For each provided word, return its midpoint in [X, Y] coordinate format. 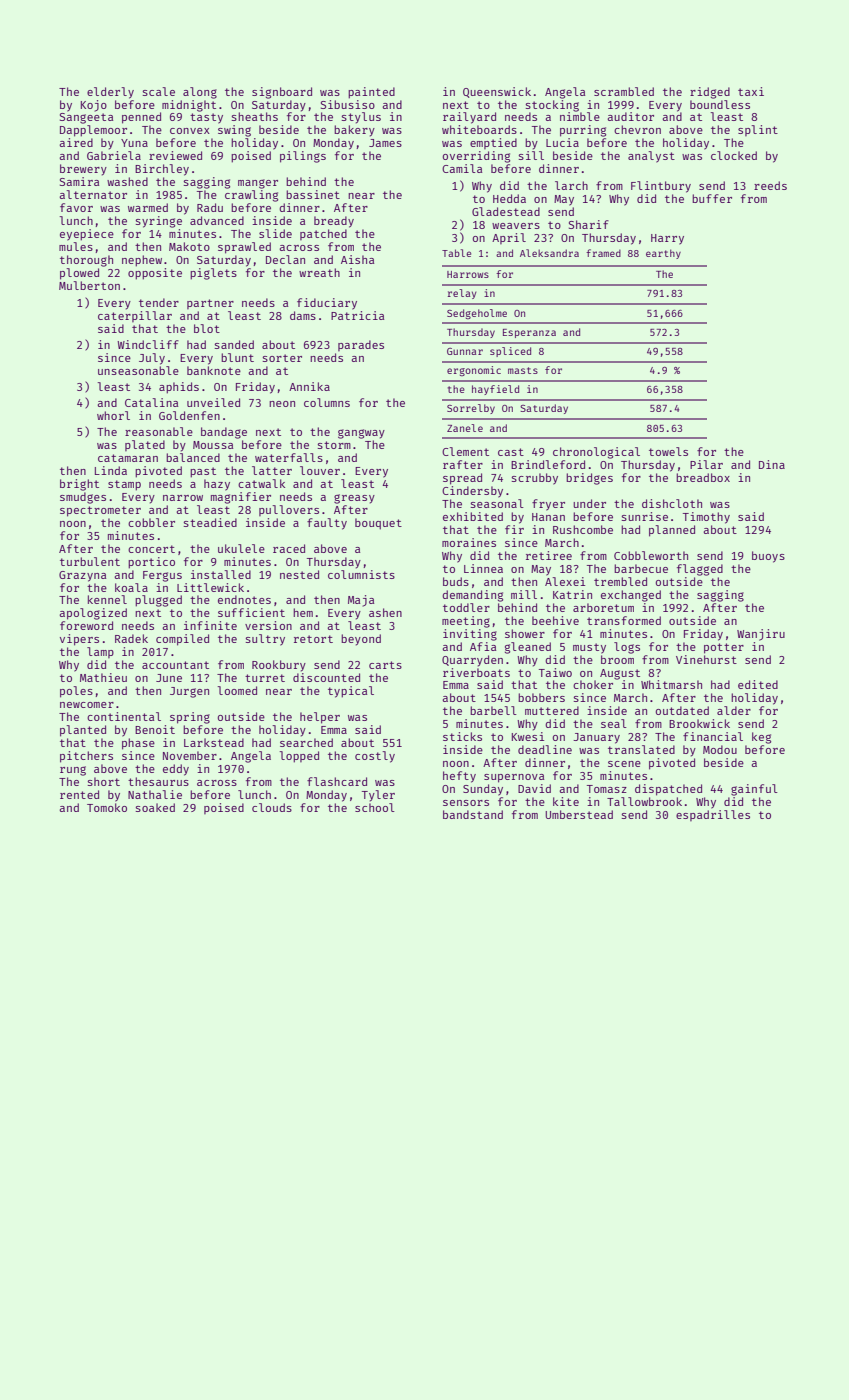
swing [234, 131]
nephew [142, 261]
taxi [751, 91]
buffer [712, 198]
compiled [182, 640]
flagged [700, 570]
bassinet [313, 194]
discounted [326, 677]
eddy [176, 770]
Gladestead [506, 211]
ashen [385, 612]
